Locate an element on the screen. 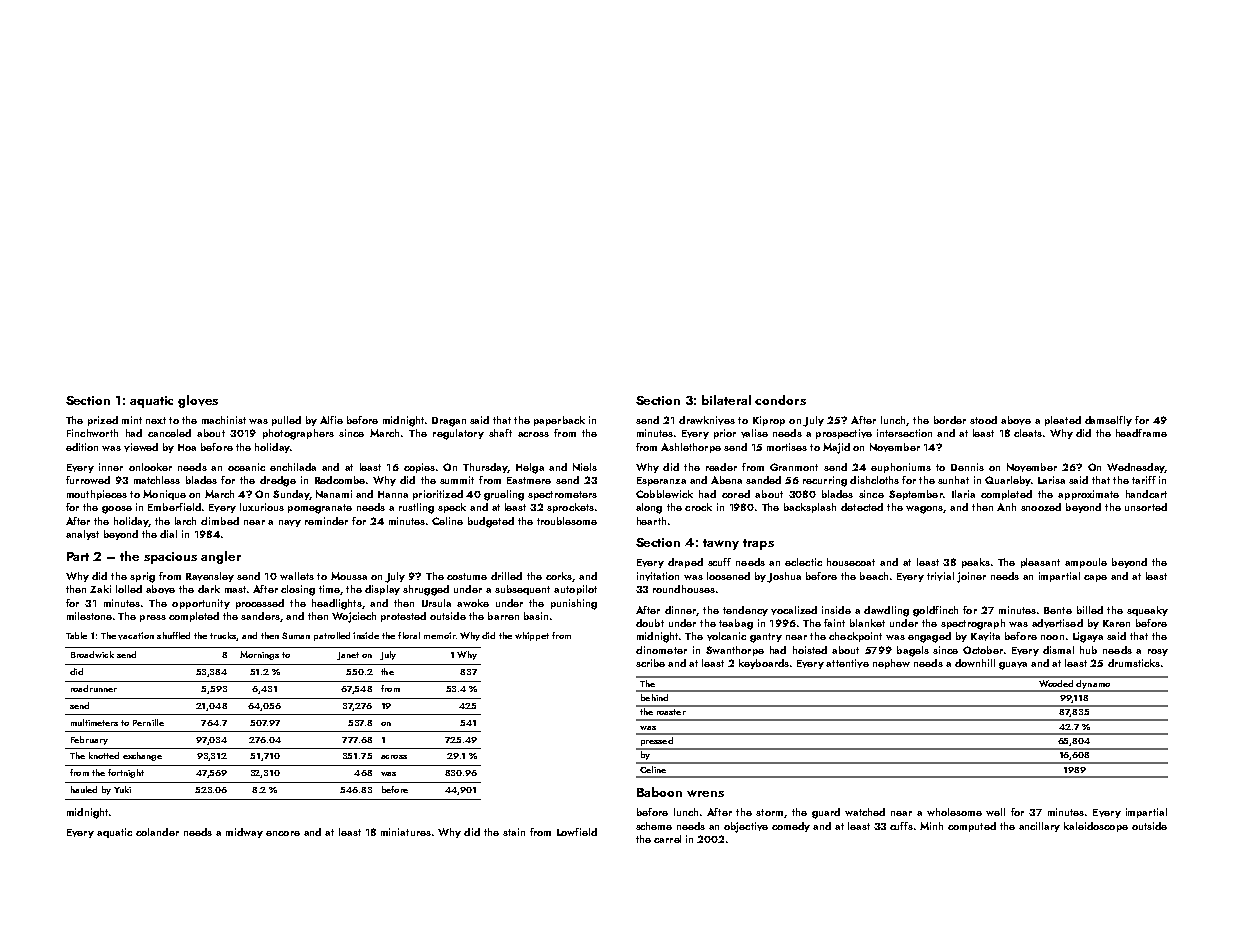  summit is located at coordinates (457, 480).
